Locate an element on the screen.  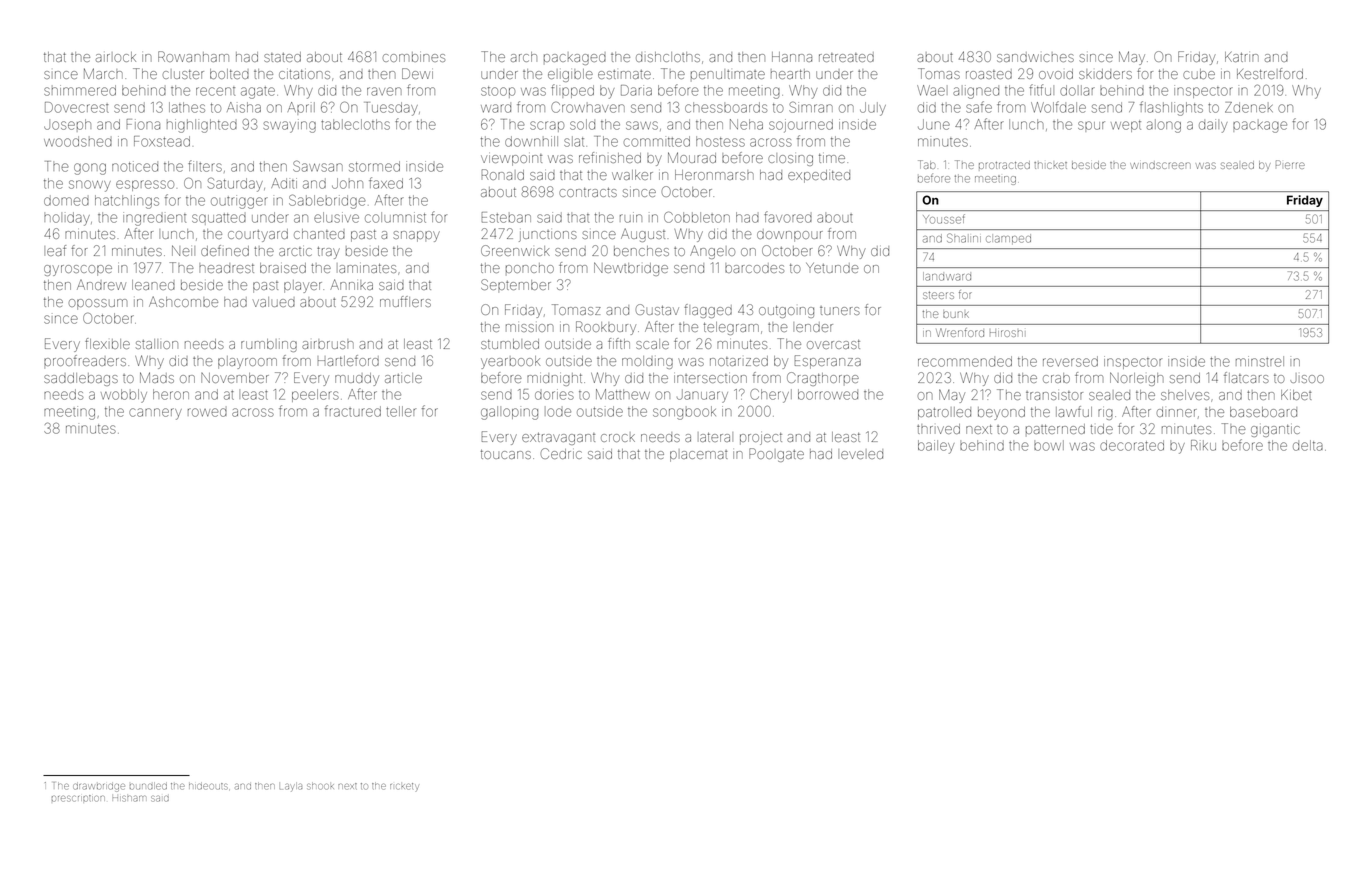
September is located at coordinates (516, 285).
